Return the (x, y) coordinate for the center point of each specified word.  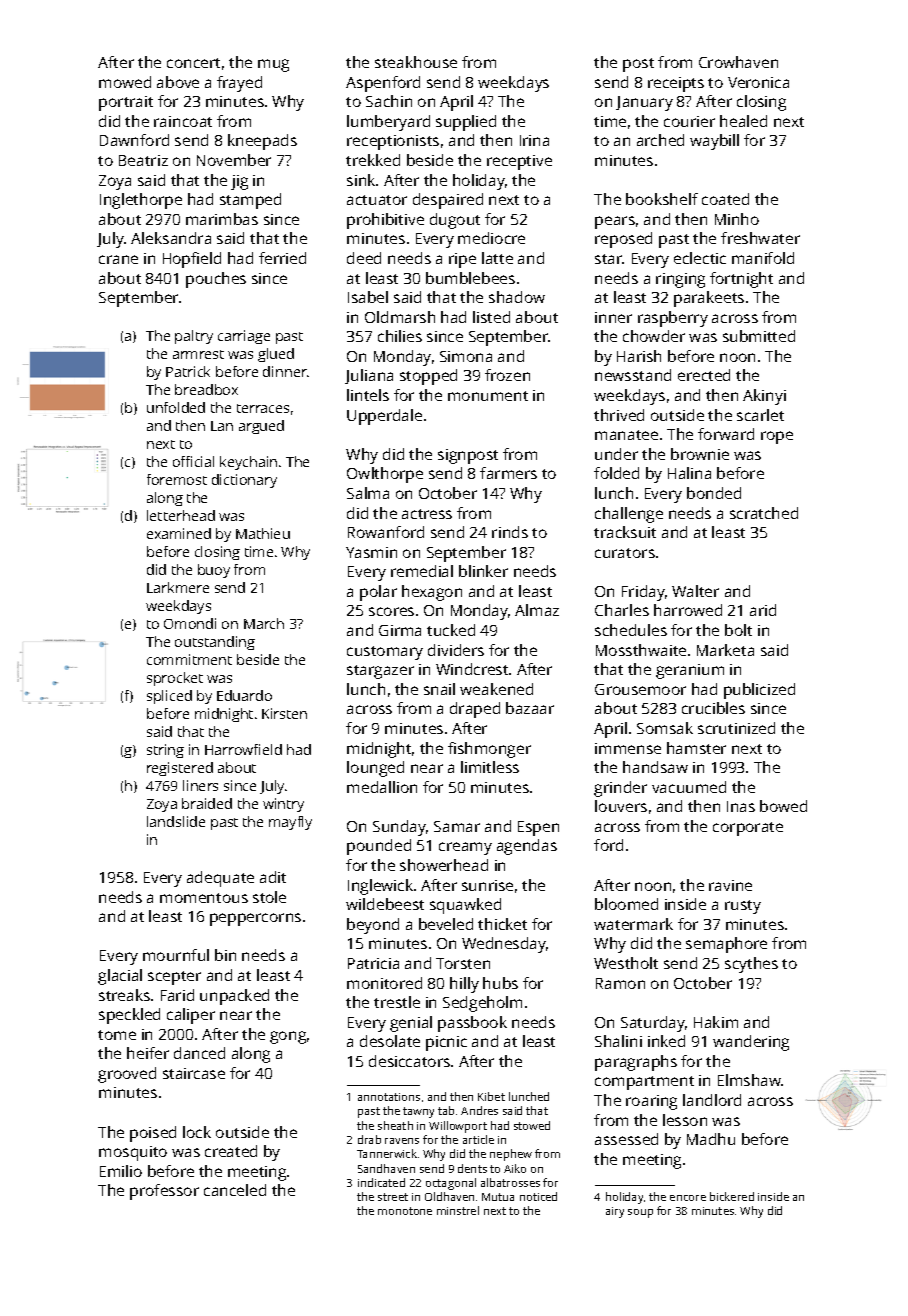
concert (193, 63)
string (165, 751)
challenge (629, 515)
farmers (508, 473)
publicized (759, 691)
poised (153, 1134)
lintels (368, 395)
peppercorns (255, 919)
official (193, 461)
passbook (472, 1024)
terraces (263, 408)
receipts (676, 84)
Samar (457, 826)
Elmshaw (750, 1080)
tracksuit (625, 532)
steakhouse (416, 62)
